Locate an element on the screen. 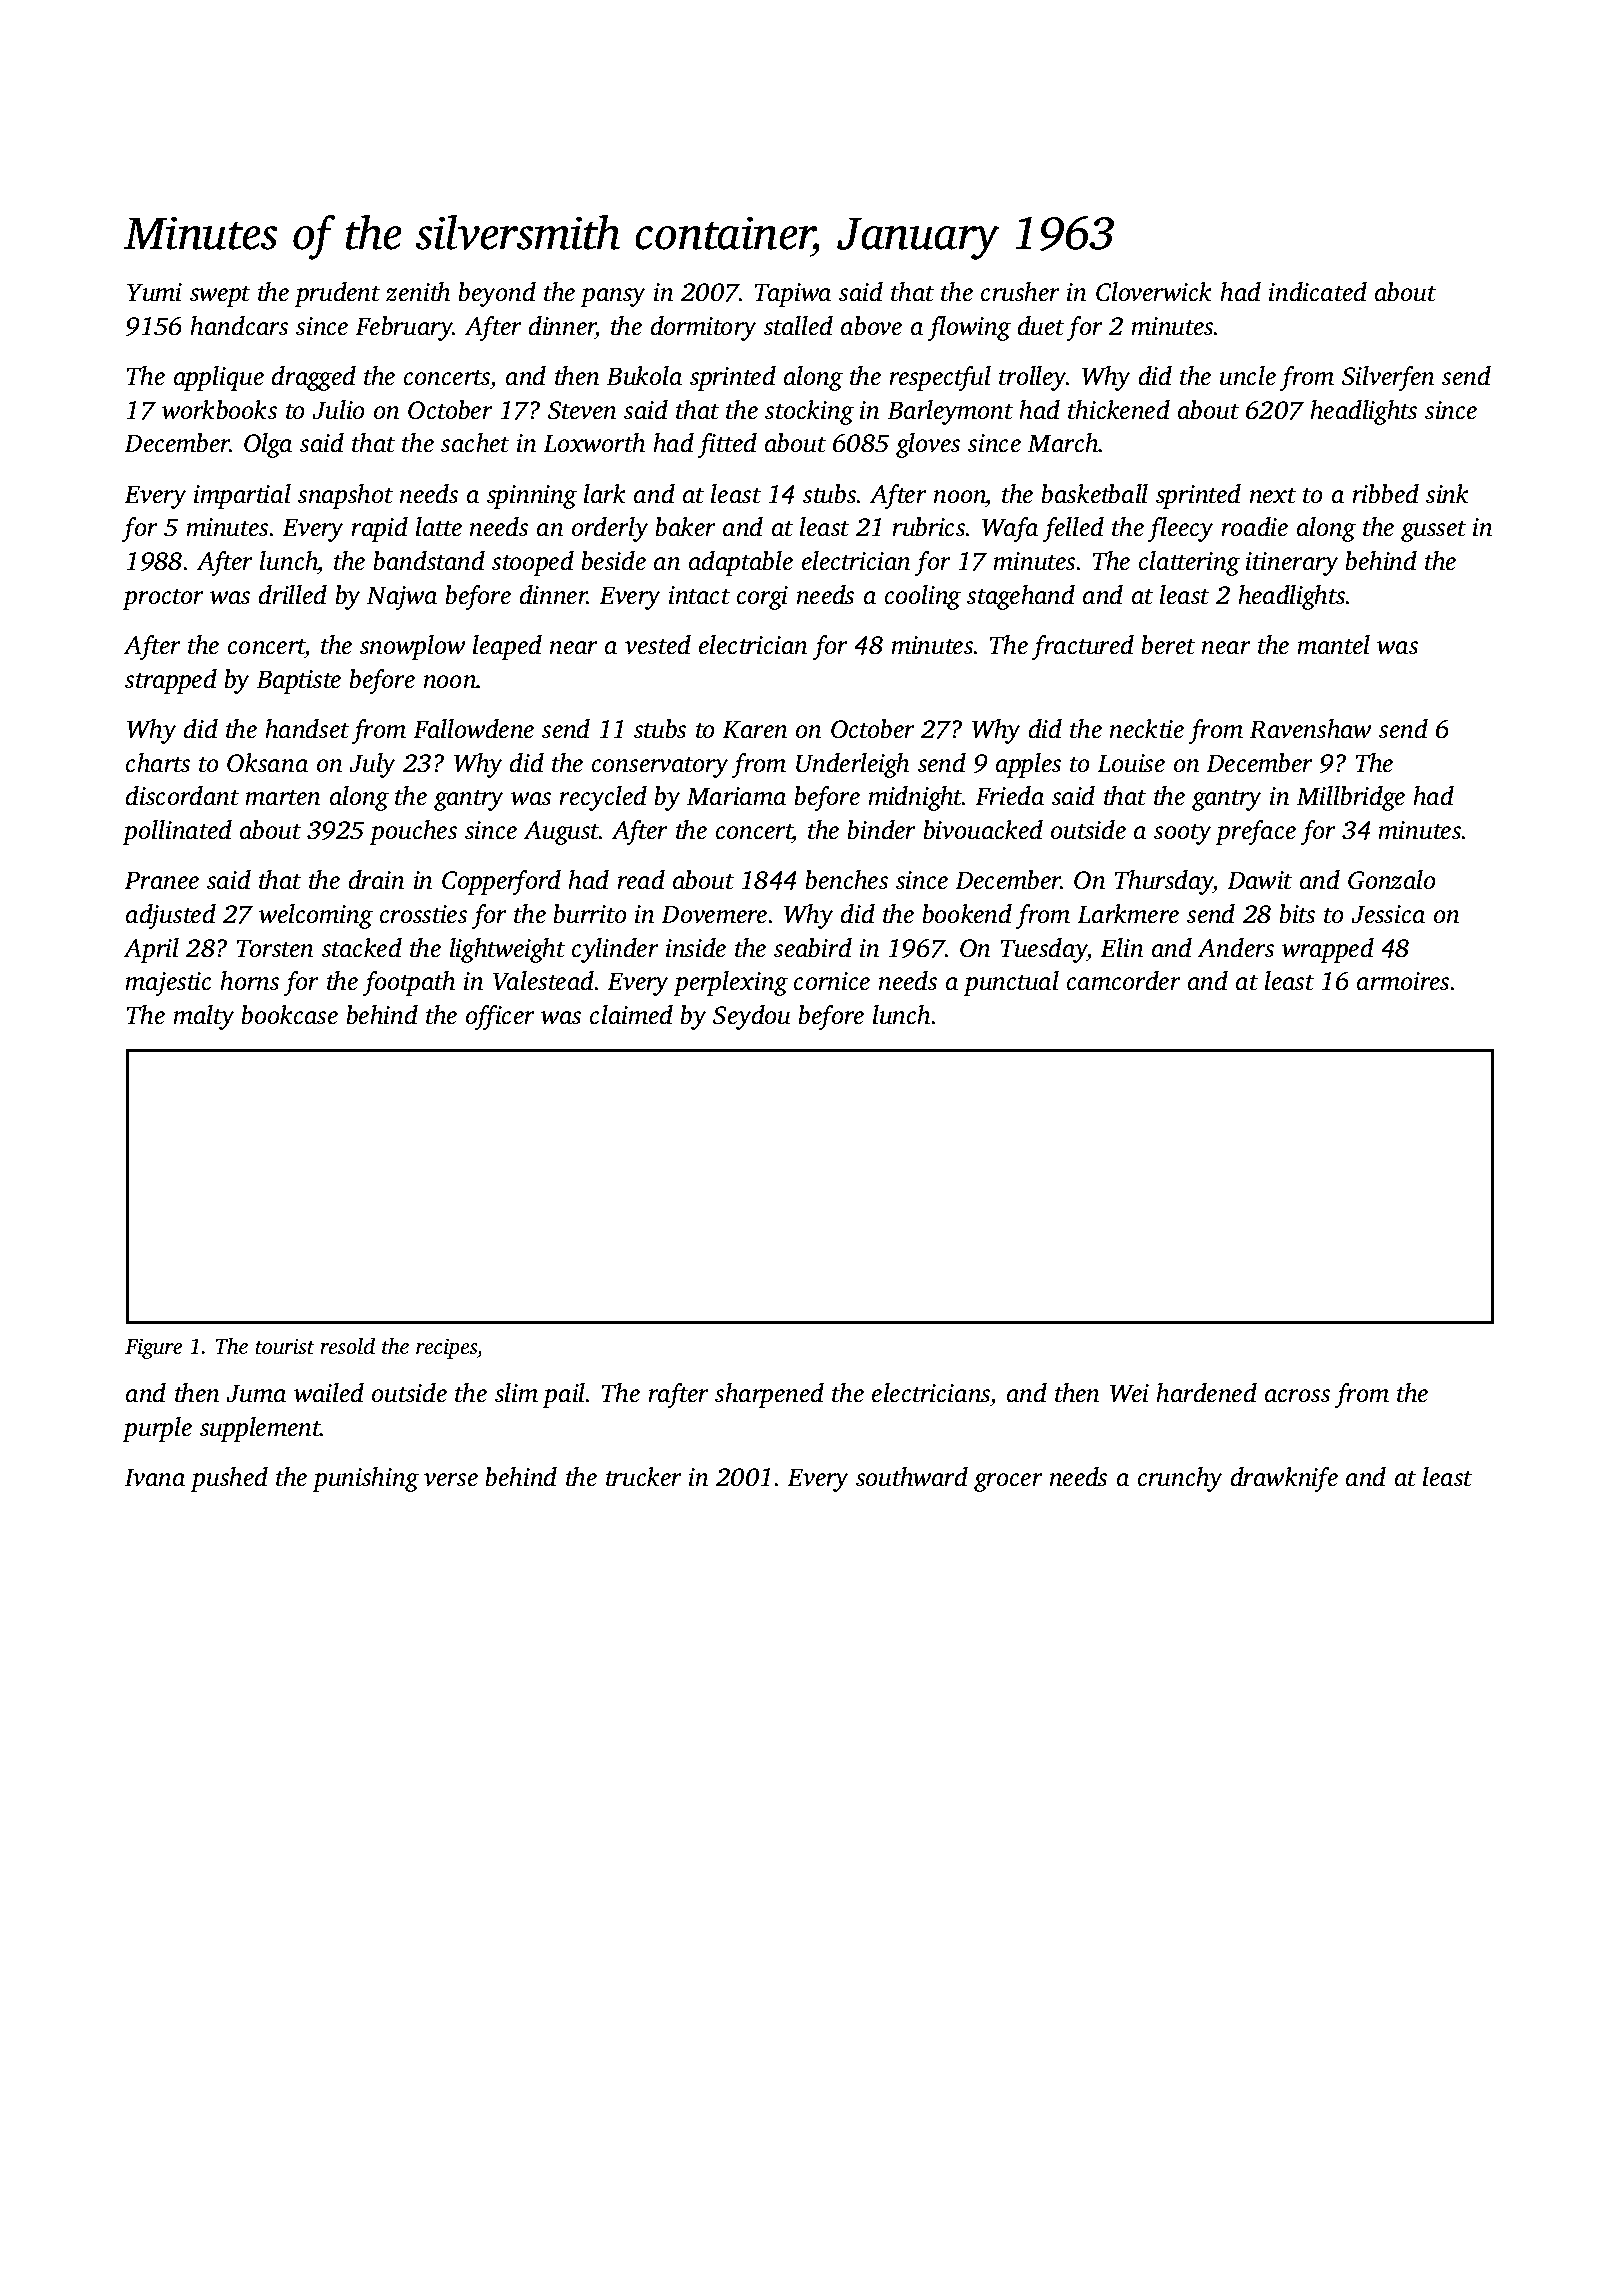 The height and width of the screenshot is (2292, 1620). tourist is located at coordinates (285, 1346).
